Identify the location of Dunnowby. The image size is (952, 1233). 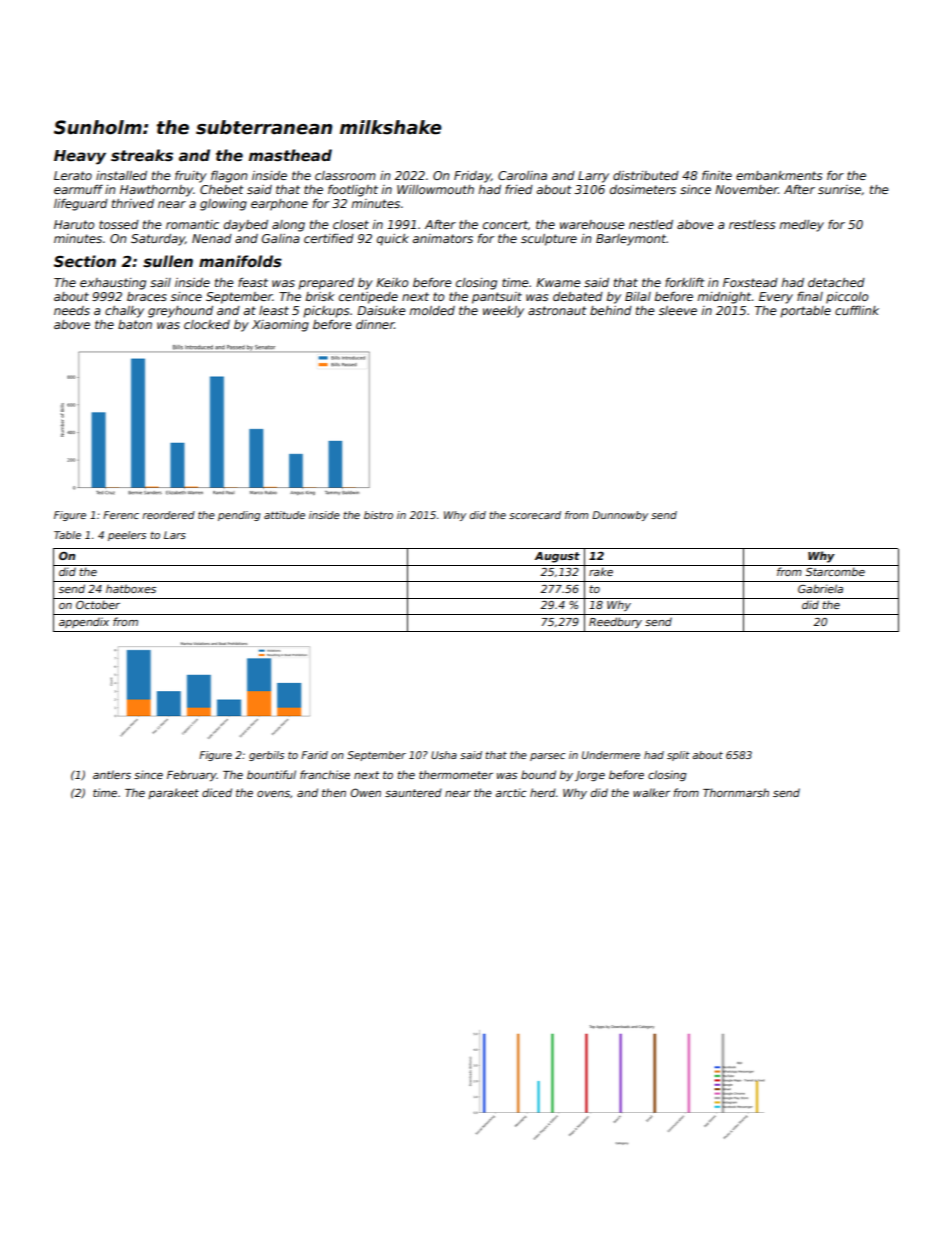
(620, 516).
